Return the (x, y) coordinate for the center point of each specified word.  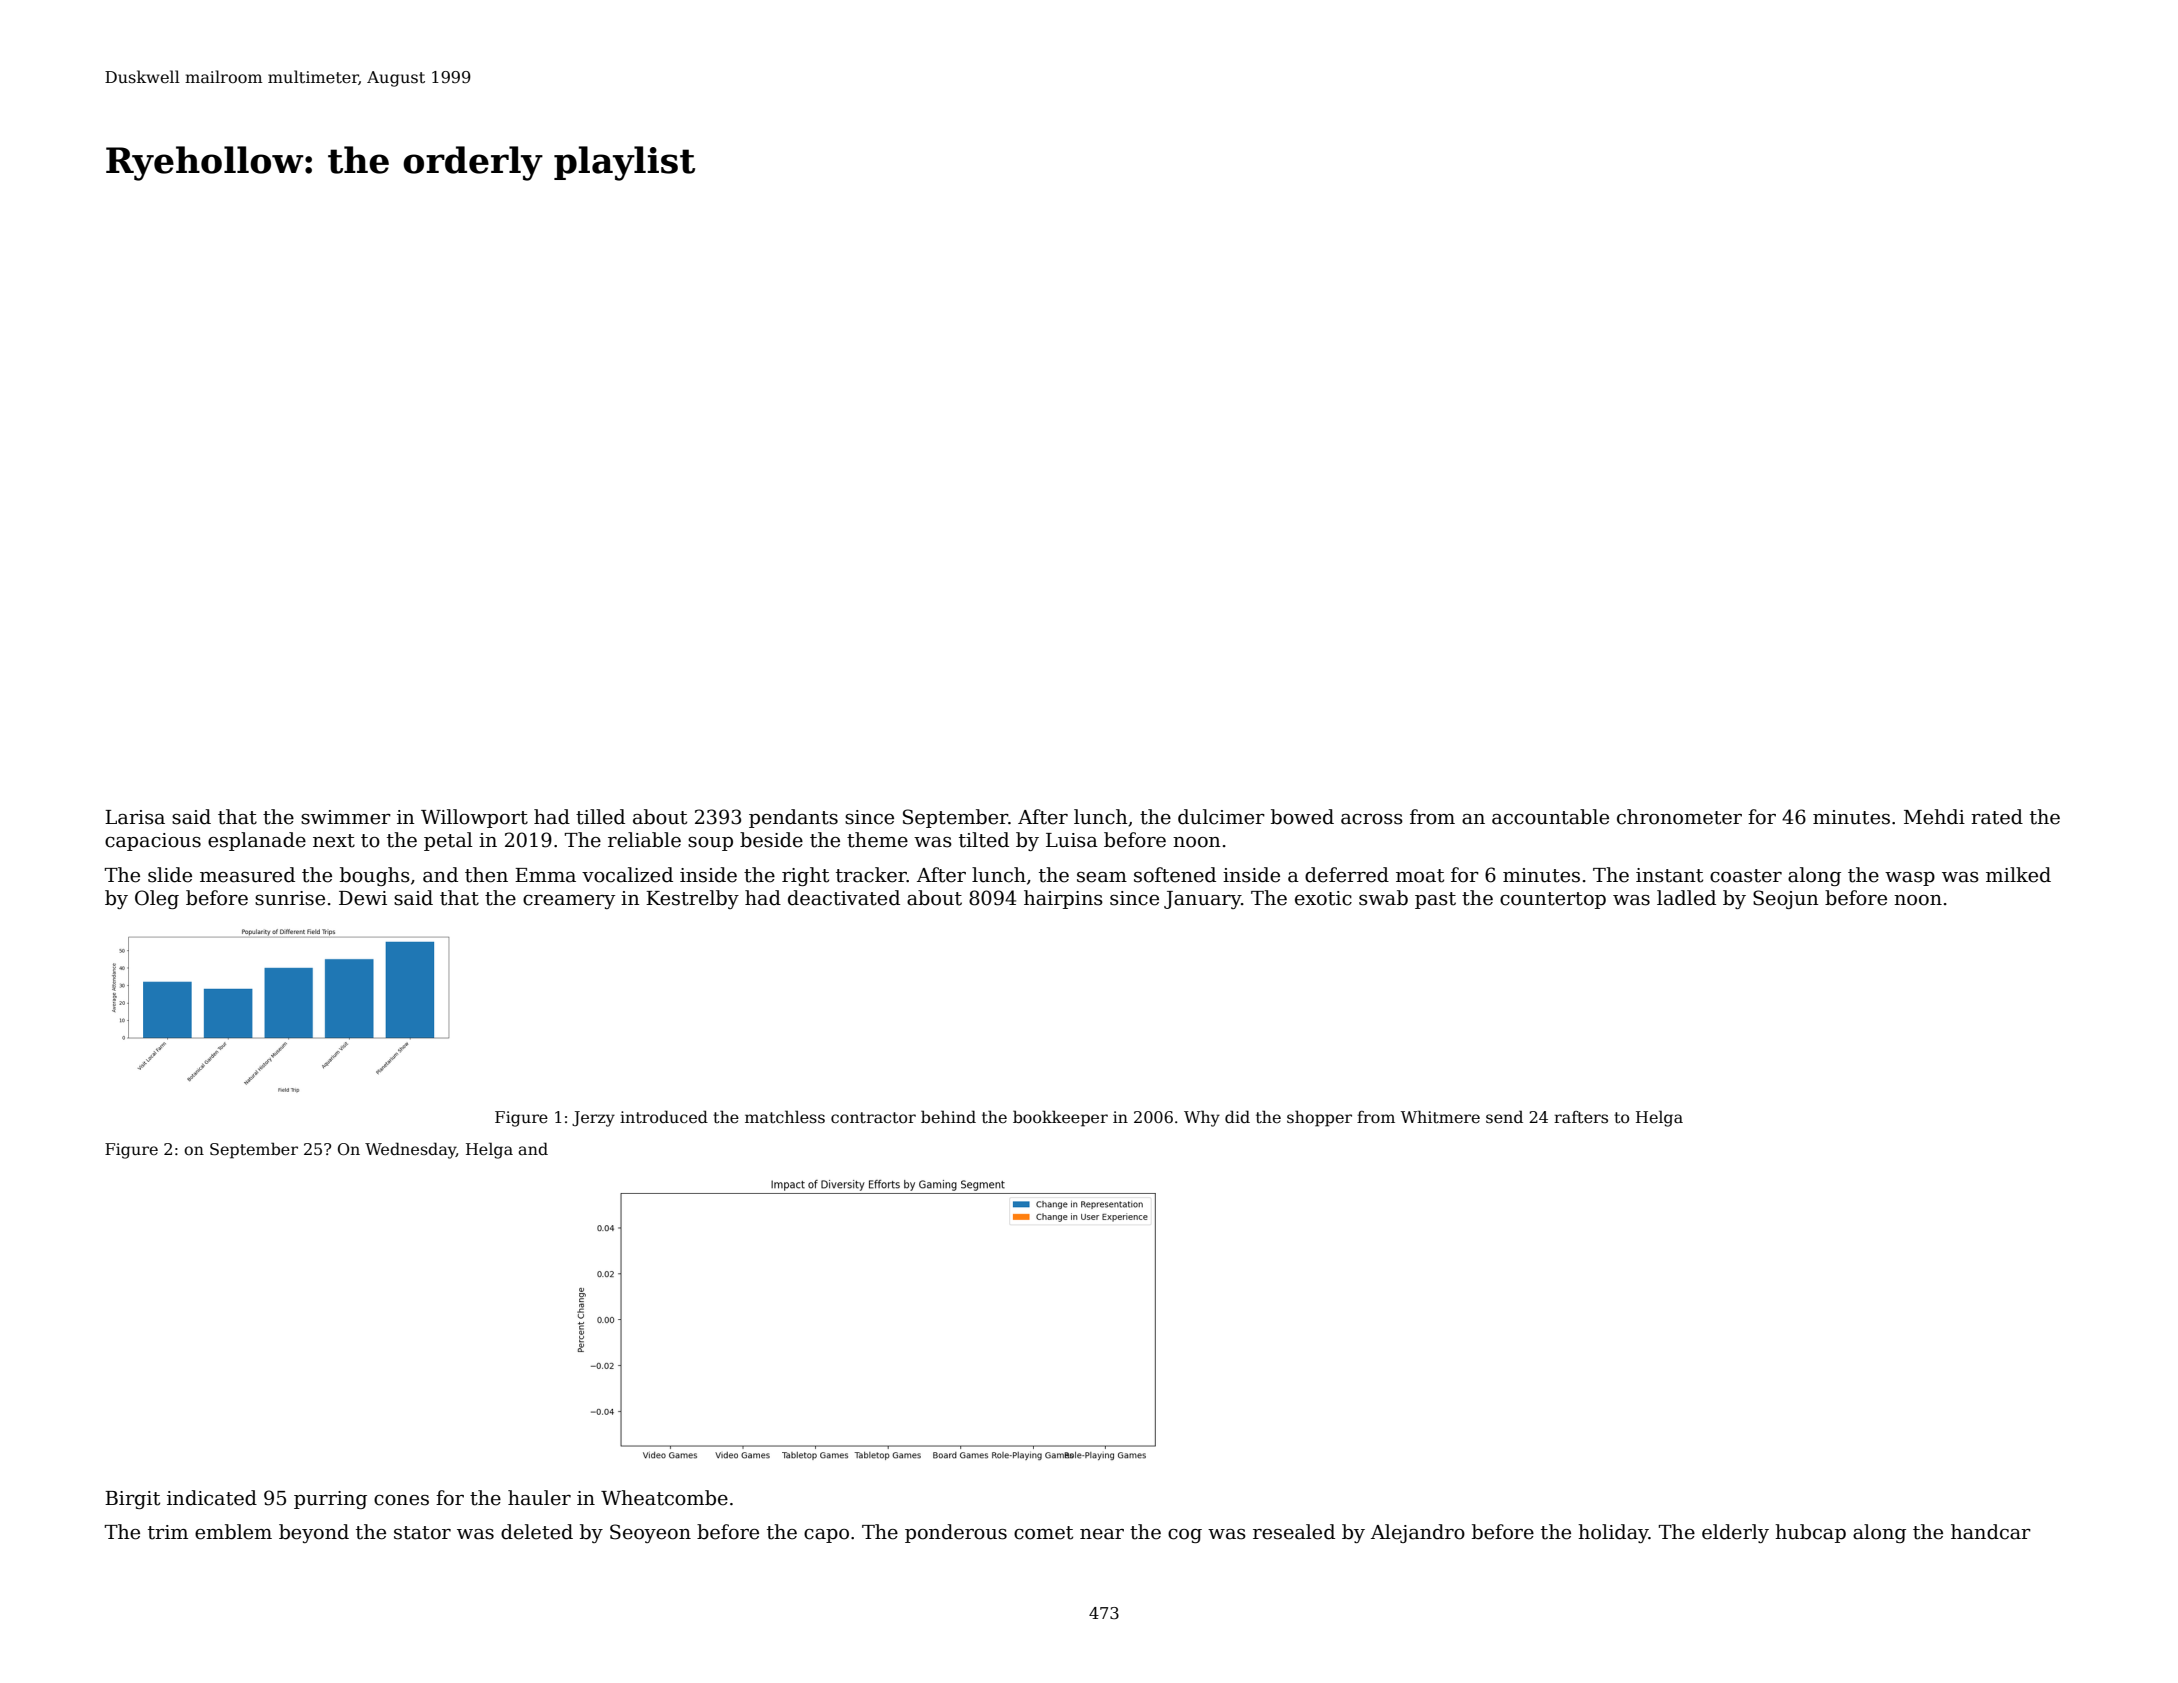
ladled (1686, 898)
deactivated (844, 898)
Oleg (157, 899)
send (1504, 1117)
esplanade (257, 841)
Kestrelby (692, 899)
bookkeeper (1060, 1118)
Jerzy (593, 1119)
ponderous (956, 1533)
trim (168, 1532)
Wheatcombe (664, 1498)
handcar (1991, 1532)
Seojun (1786, 899)
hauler (539, 1498)
